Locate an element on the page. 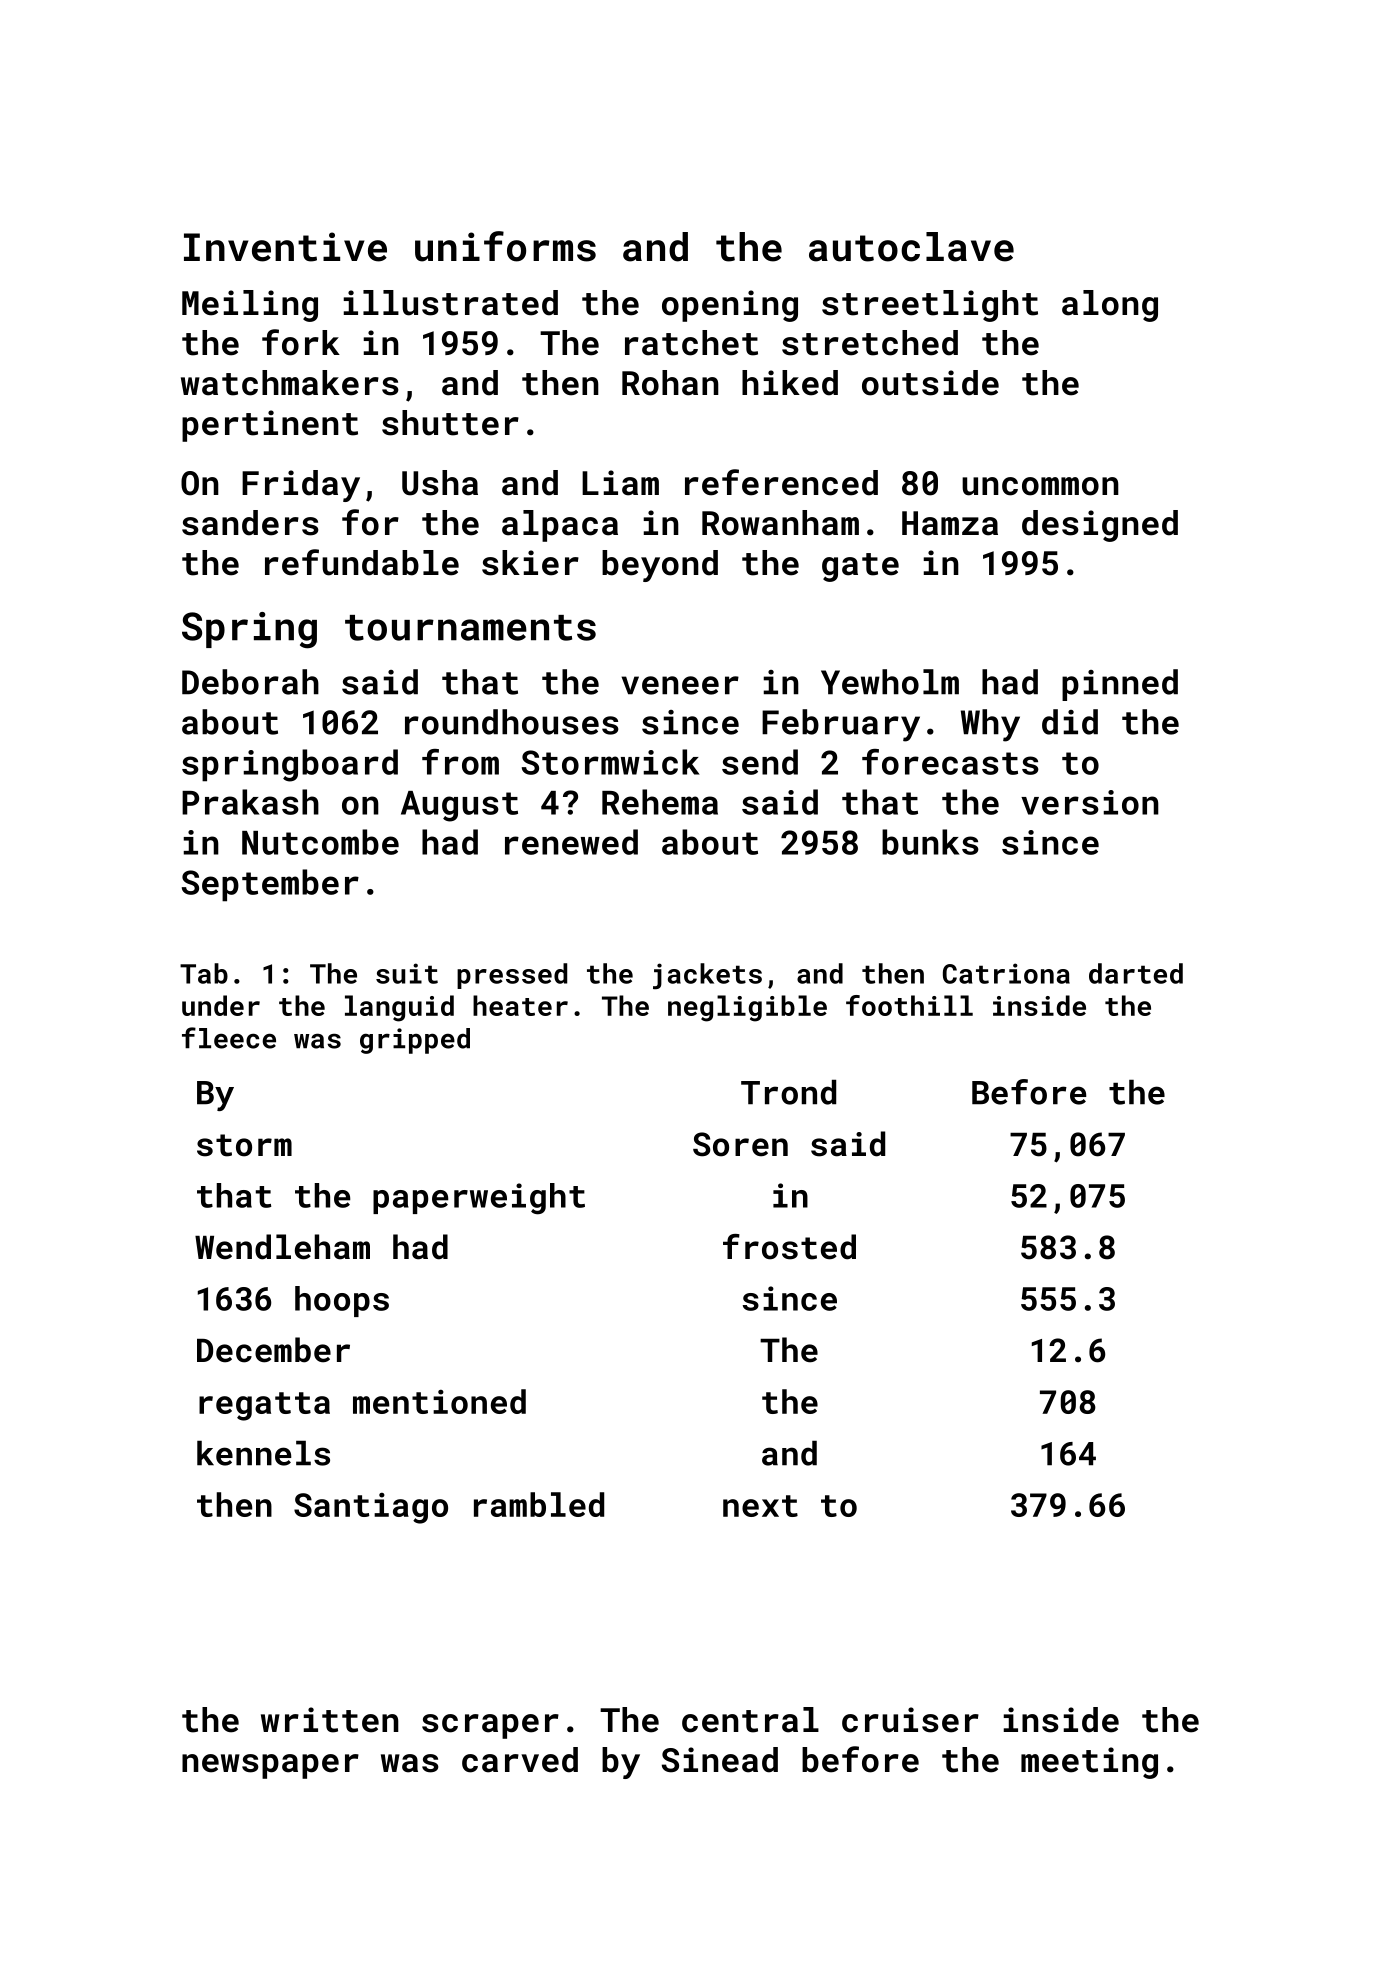  Prakash is located at coordinates (250, 802).
